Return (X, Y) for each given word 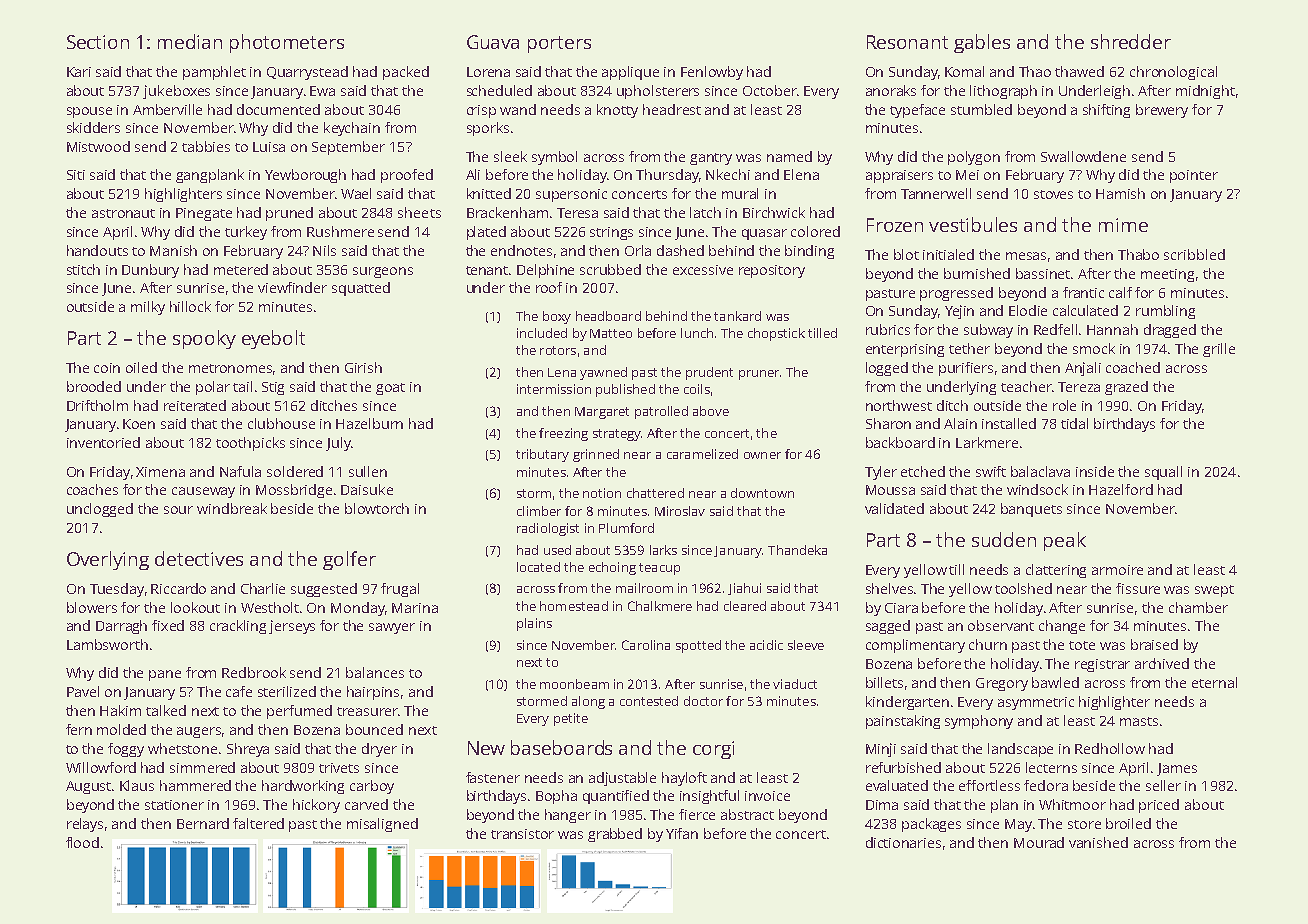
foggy (126, 750)
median (190, 41)
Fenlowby (712, 73)
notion (602, 493)
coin (107, 368)
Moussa (890, 490)
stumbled (981, 109)
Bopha (556, 797)
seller (1163, 785)
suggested (324, 590)
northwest (899, 405)
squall (1163, 473)
